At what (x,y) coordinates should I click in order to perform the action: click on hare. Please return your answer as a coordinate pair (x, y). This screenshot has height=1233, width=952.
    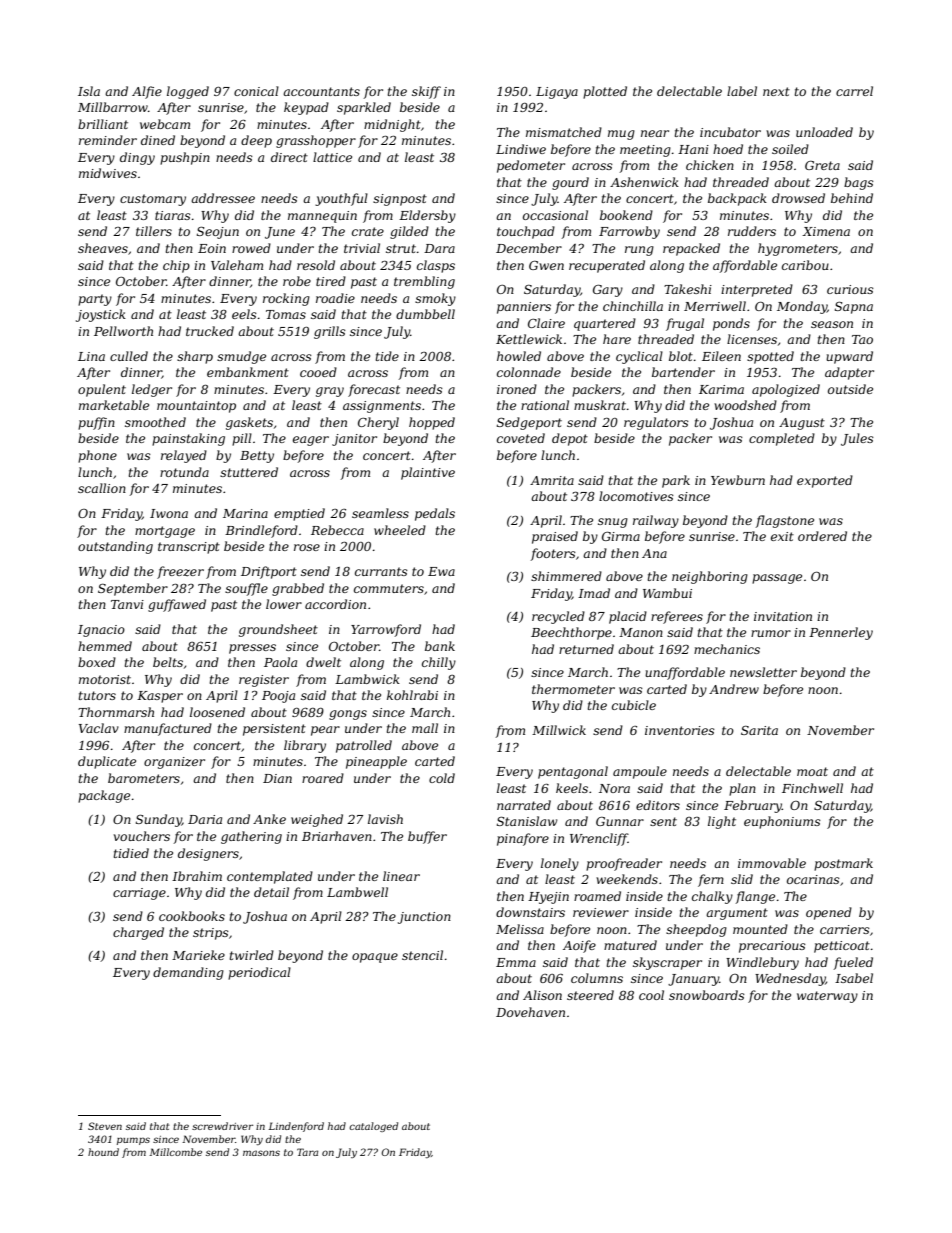
    Looking at the image, I should click on (617, 339).
